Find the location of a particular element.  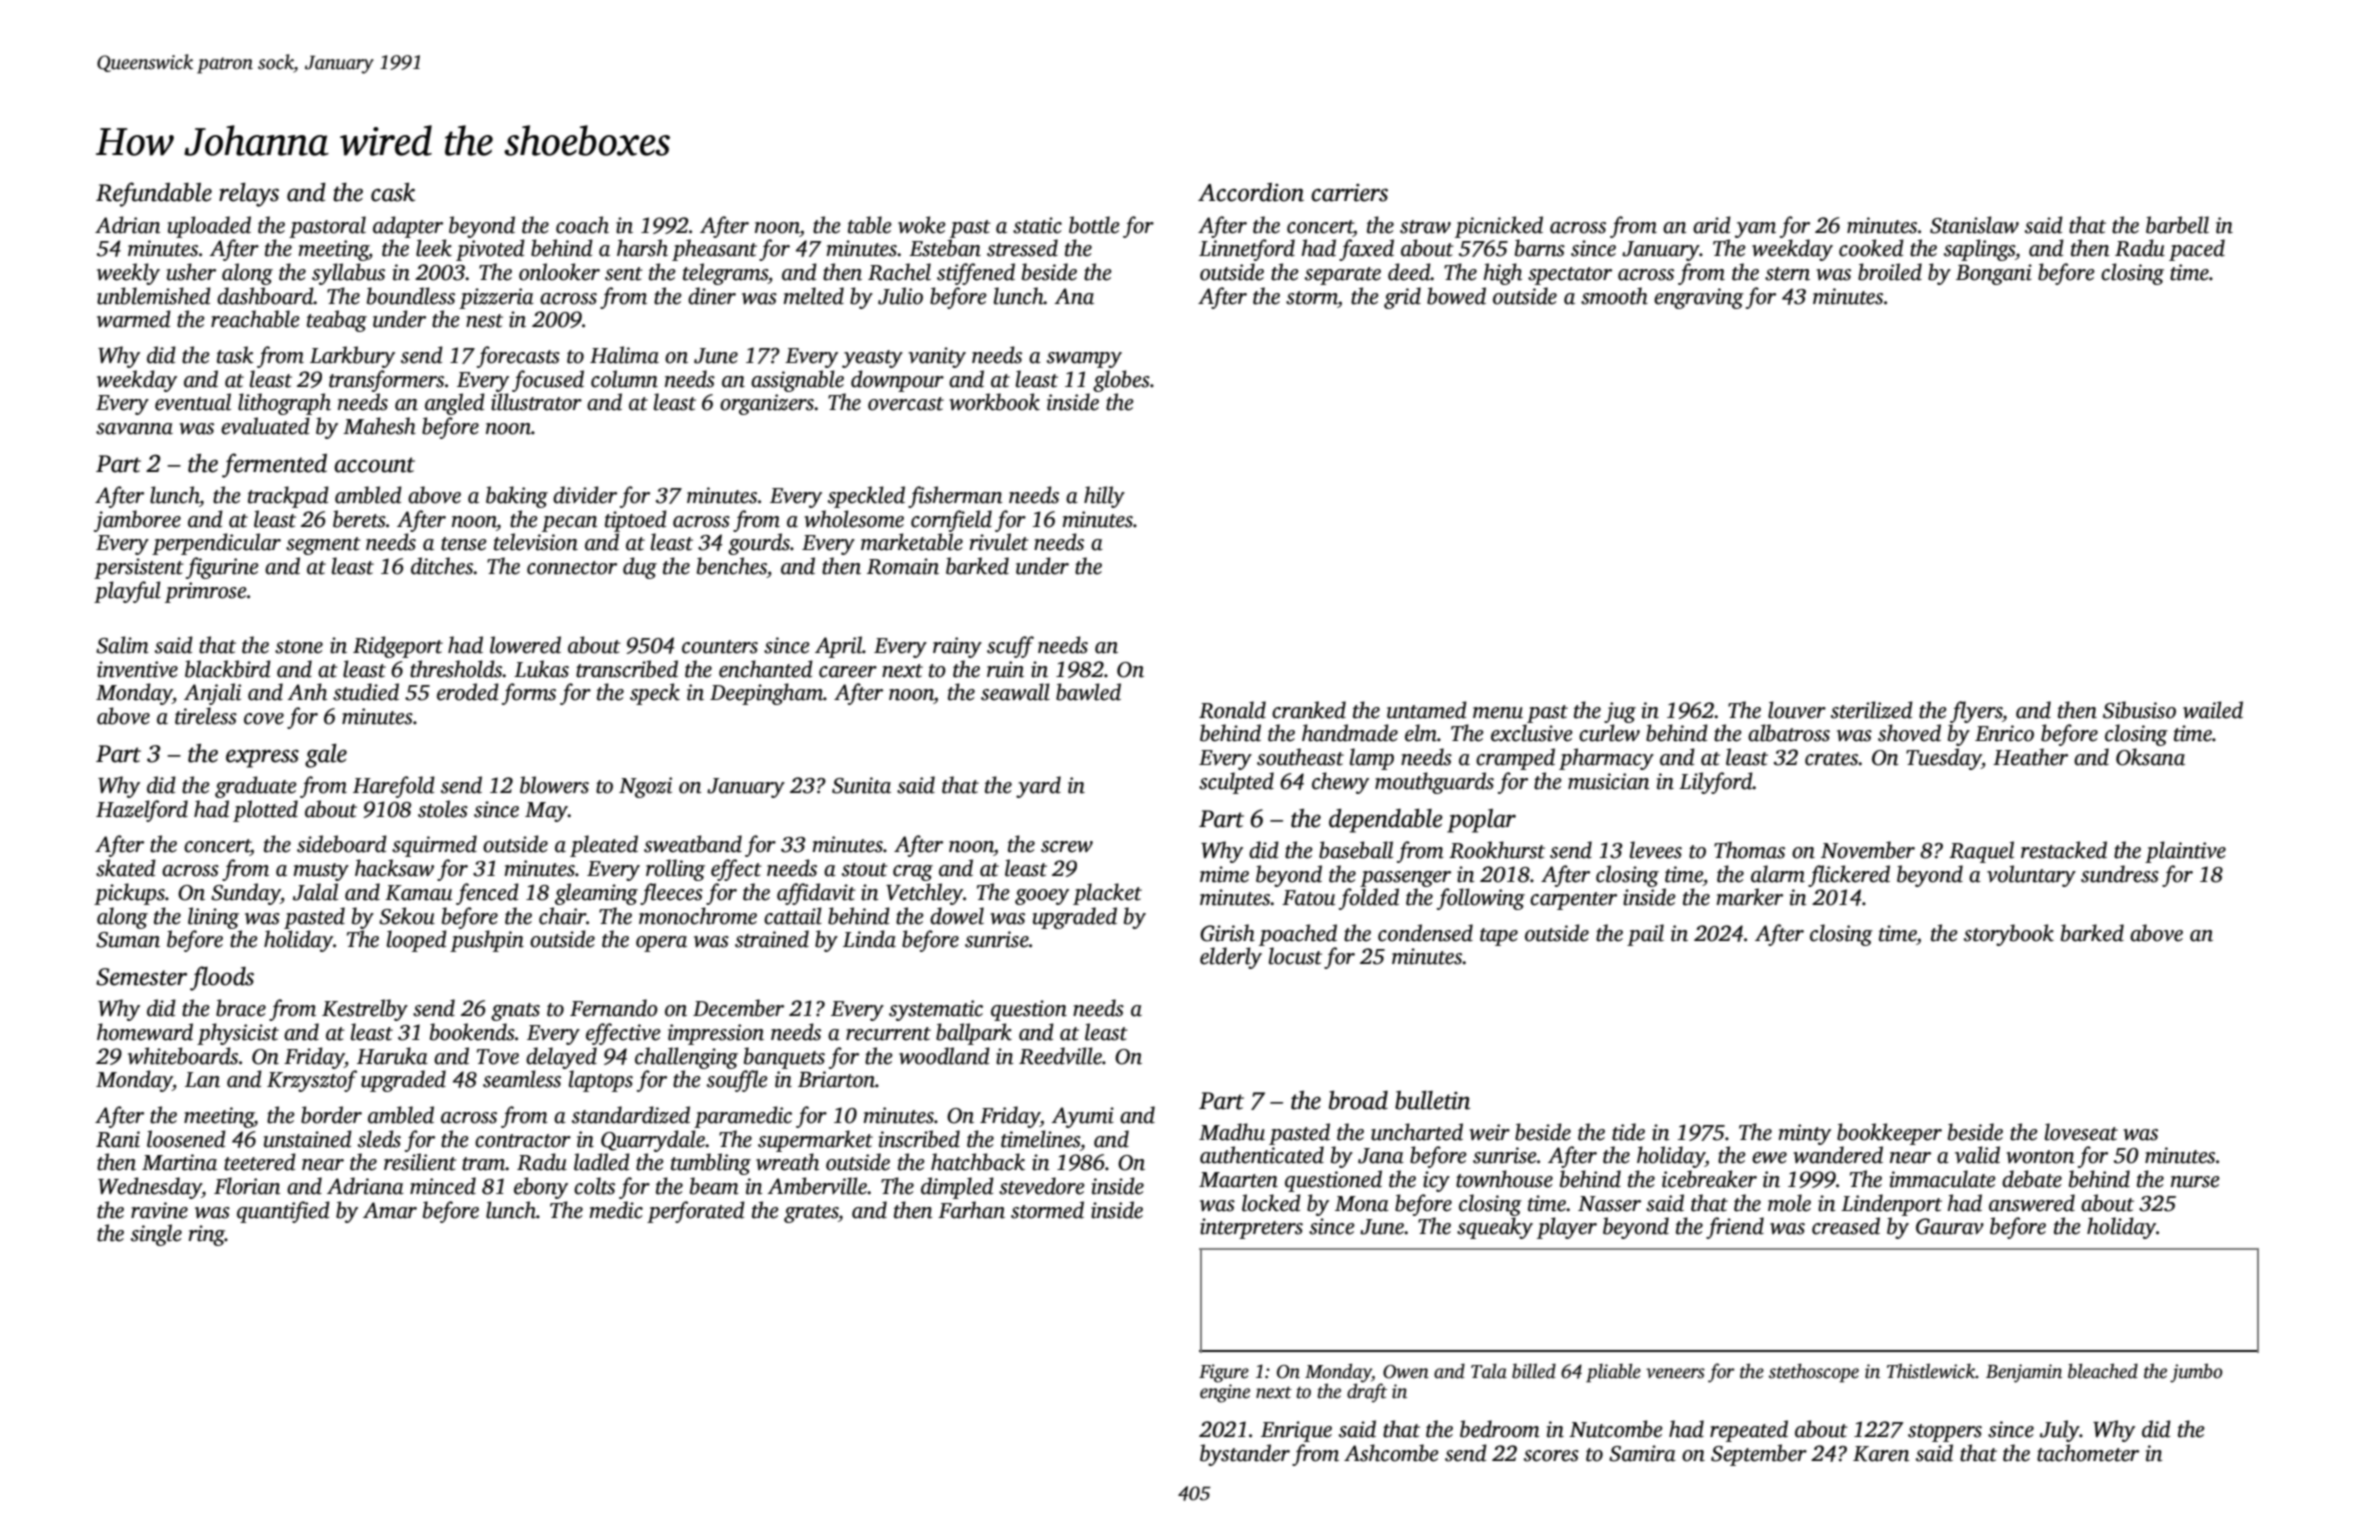

Karen is located at coordinates (1881, 1454).
